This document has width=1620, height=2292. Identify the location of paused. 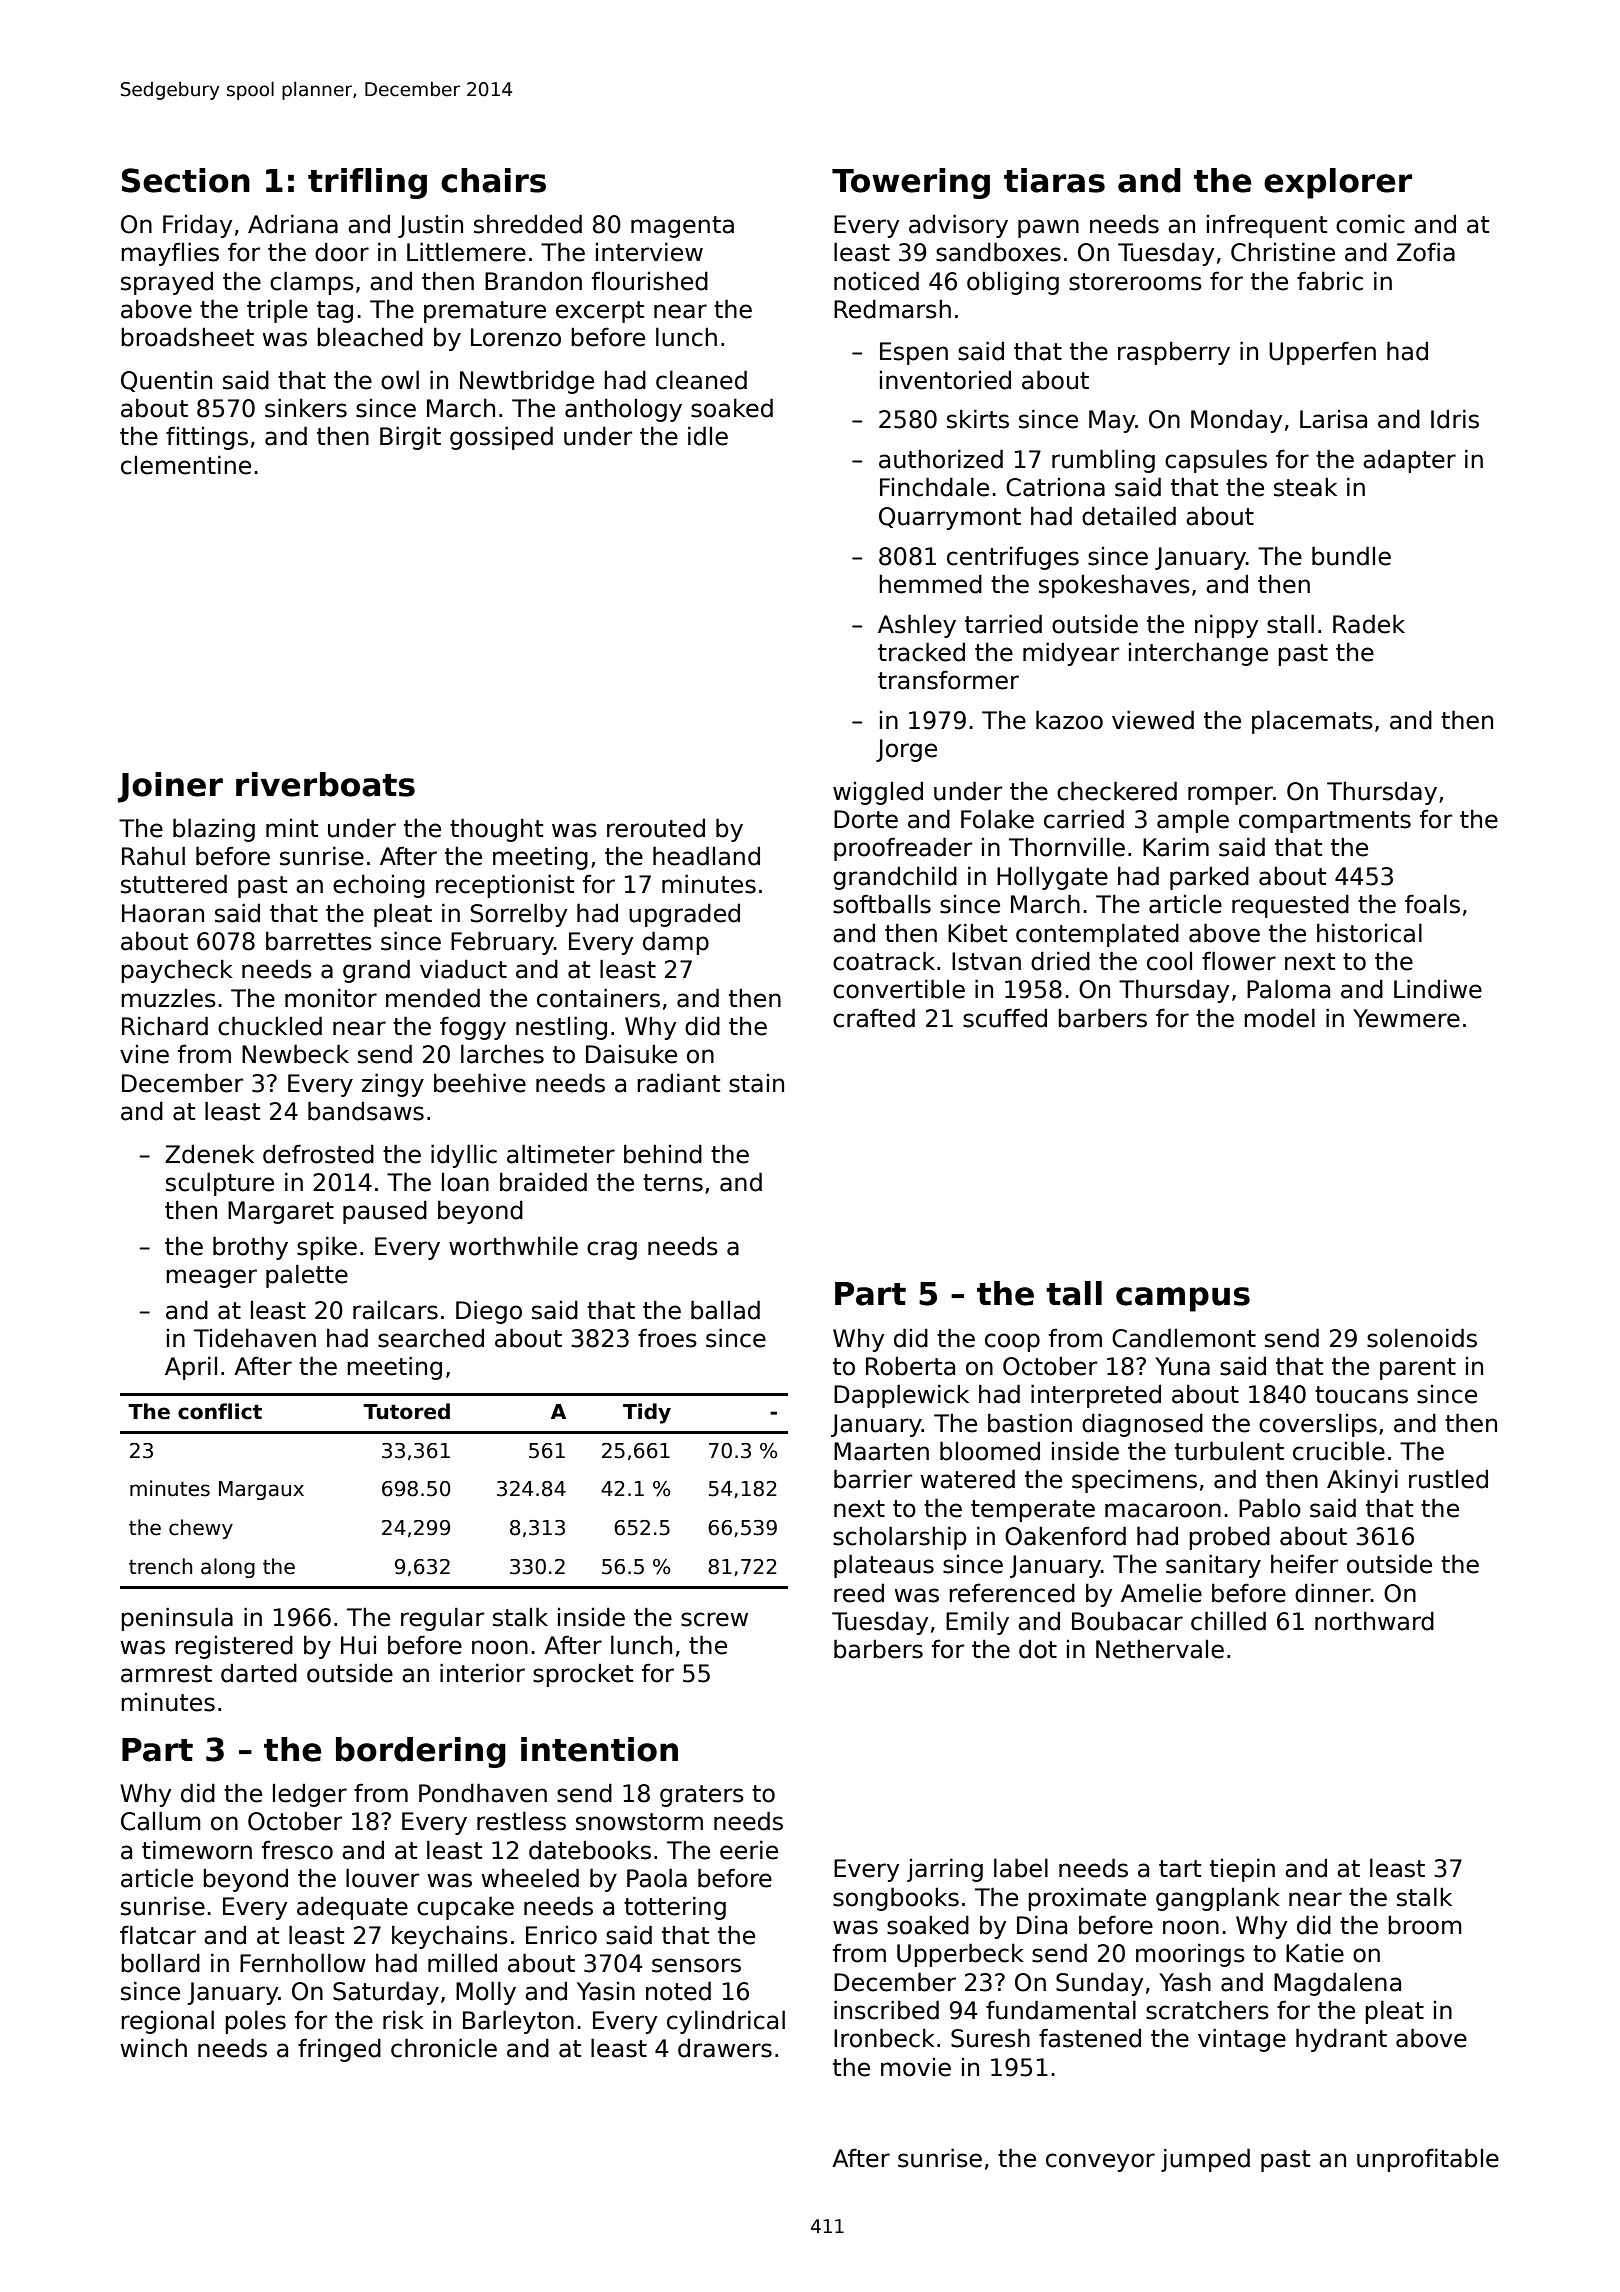
(385, 1212).
